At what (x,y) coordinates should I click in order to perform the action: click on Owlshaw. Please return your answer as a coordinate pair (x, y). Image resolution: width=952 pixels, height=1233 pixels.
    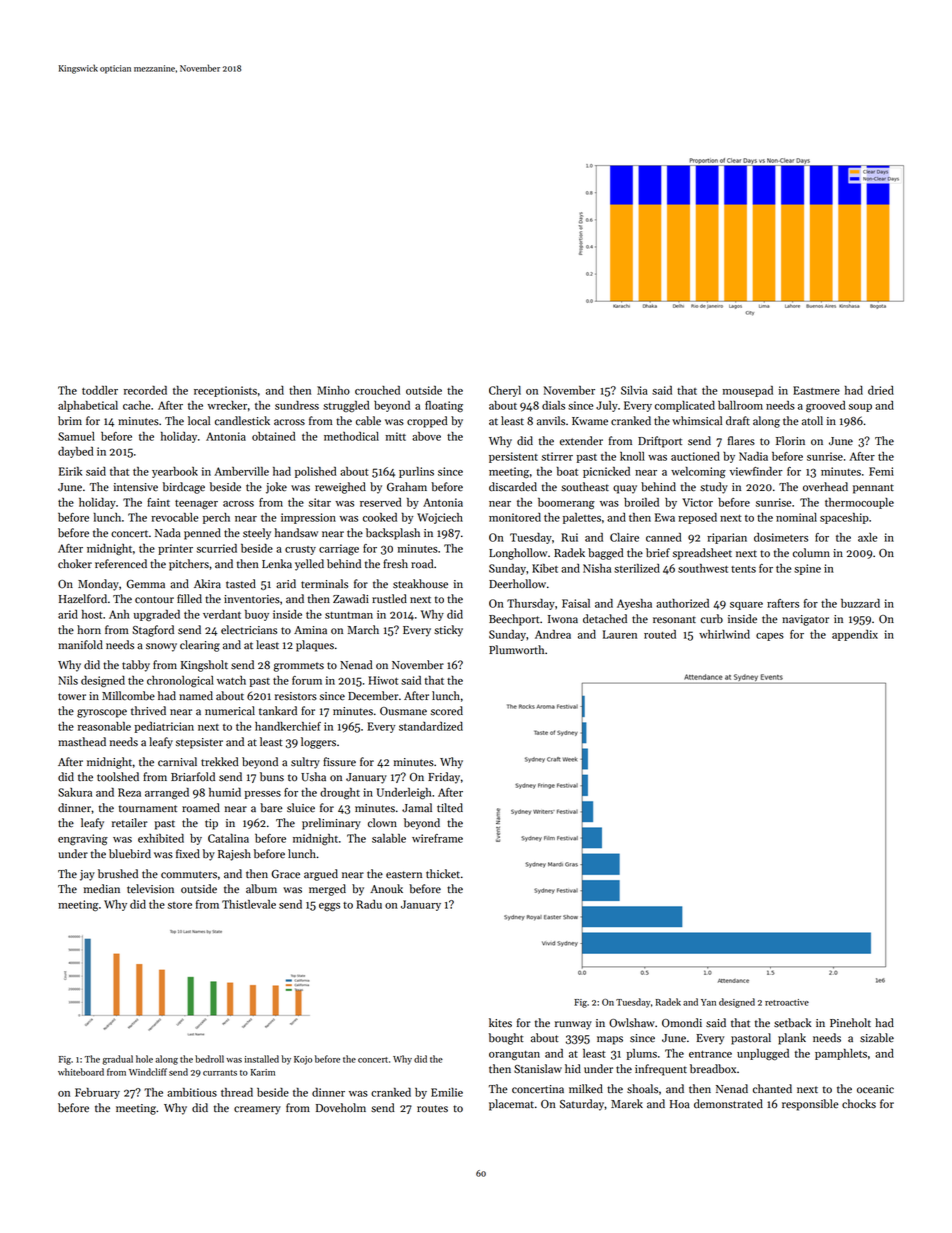
    Looking at the image, I should click on (632, 1023).
